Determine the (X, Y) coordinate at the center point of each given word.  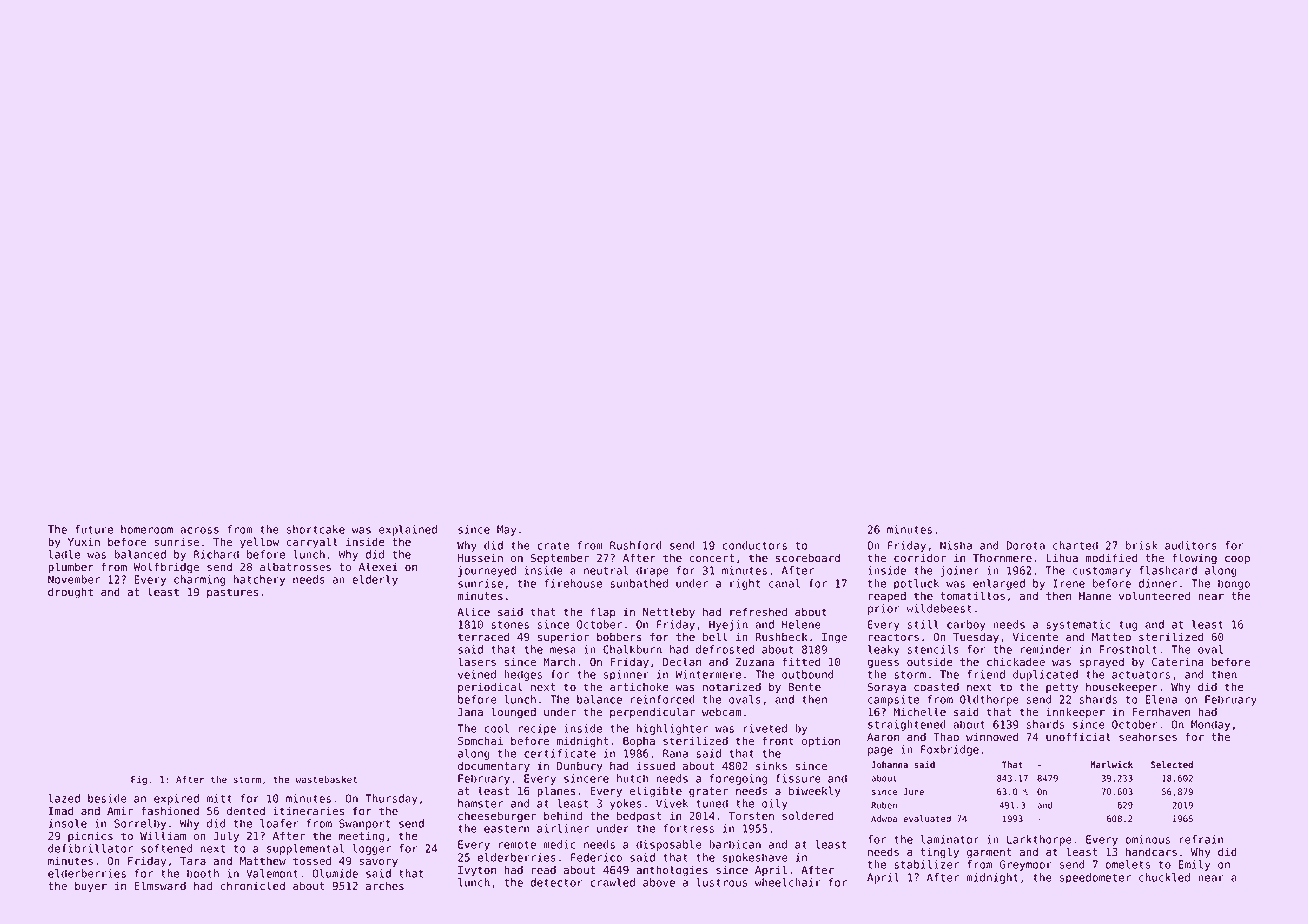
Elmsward (160, 885)
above (659, 882)
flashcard (1168, 570)
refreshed (758, 611)
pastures (232, 593)
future (94, 529)
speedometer (1095, 878)
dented (246, 810)
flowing (1194, 559)
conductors (755, 545)
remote (517, 845)
